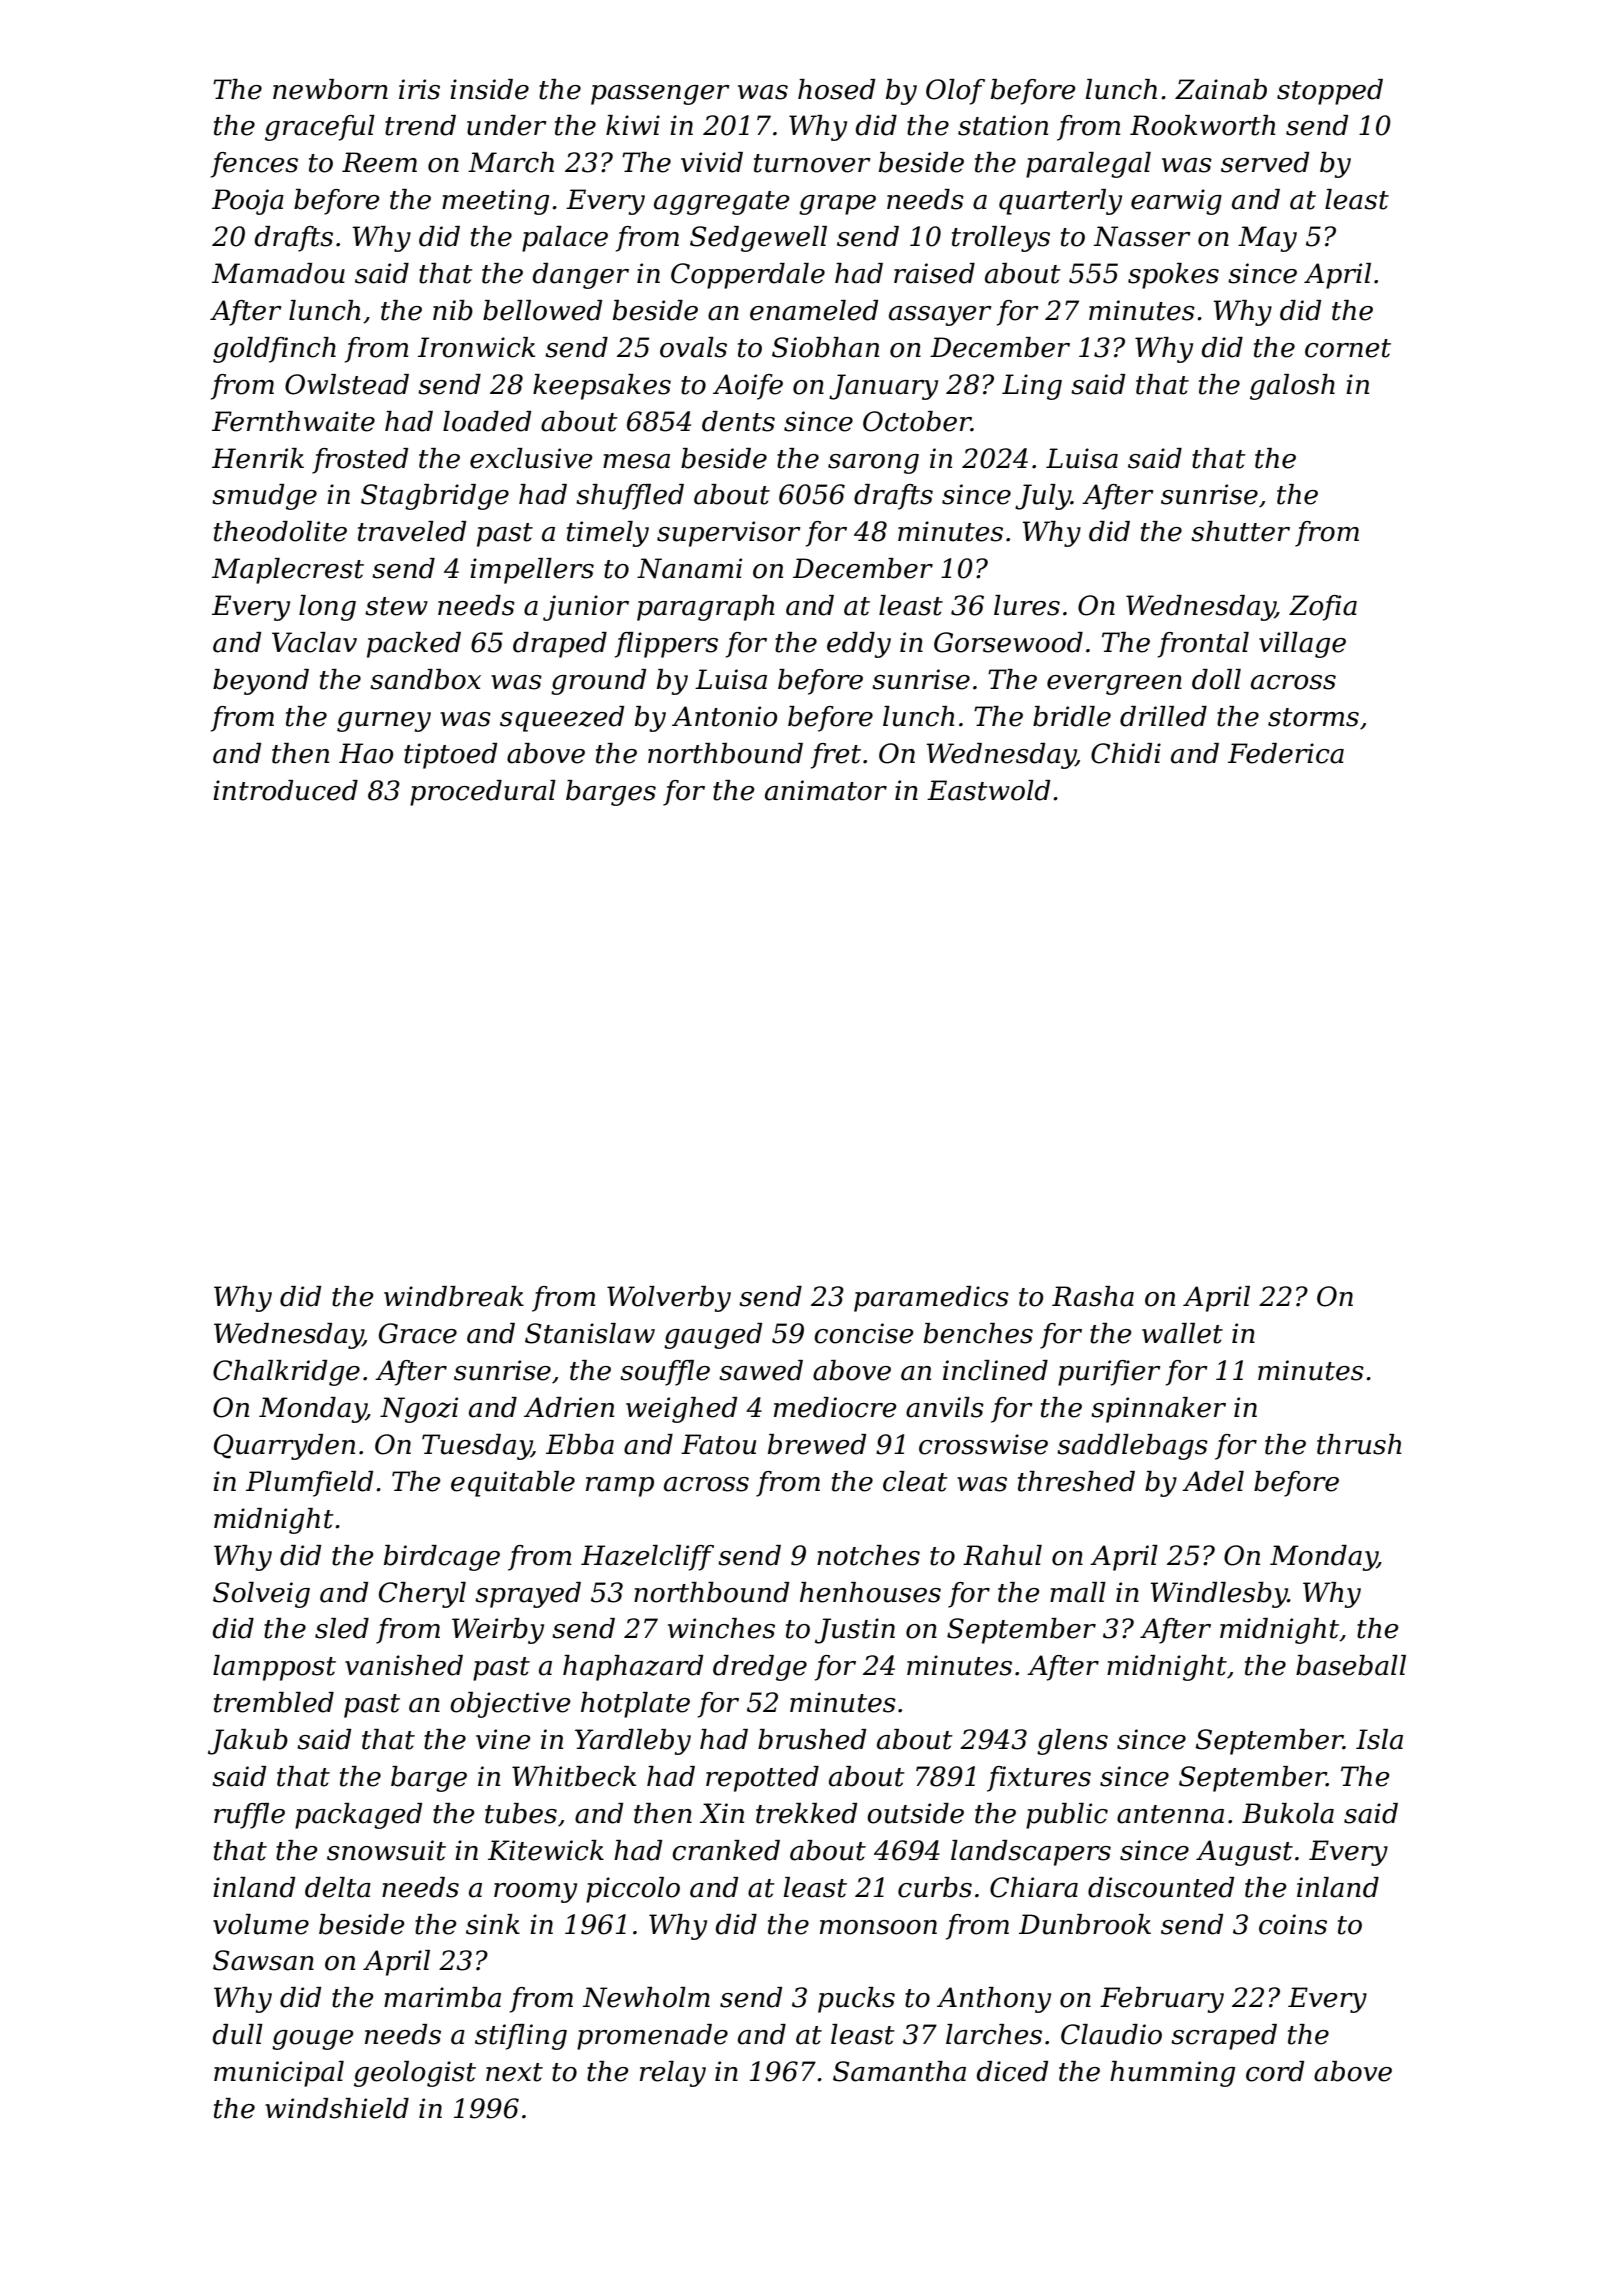  Describe the element at coordinates (855, 1631) in the page. I see `Justin` at that location.
